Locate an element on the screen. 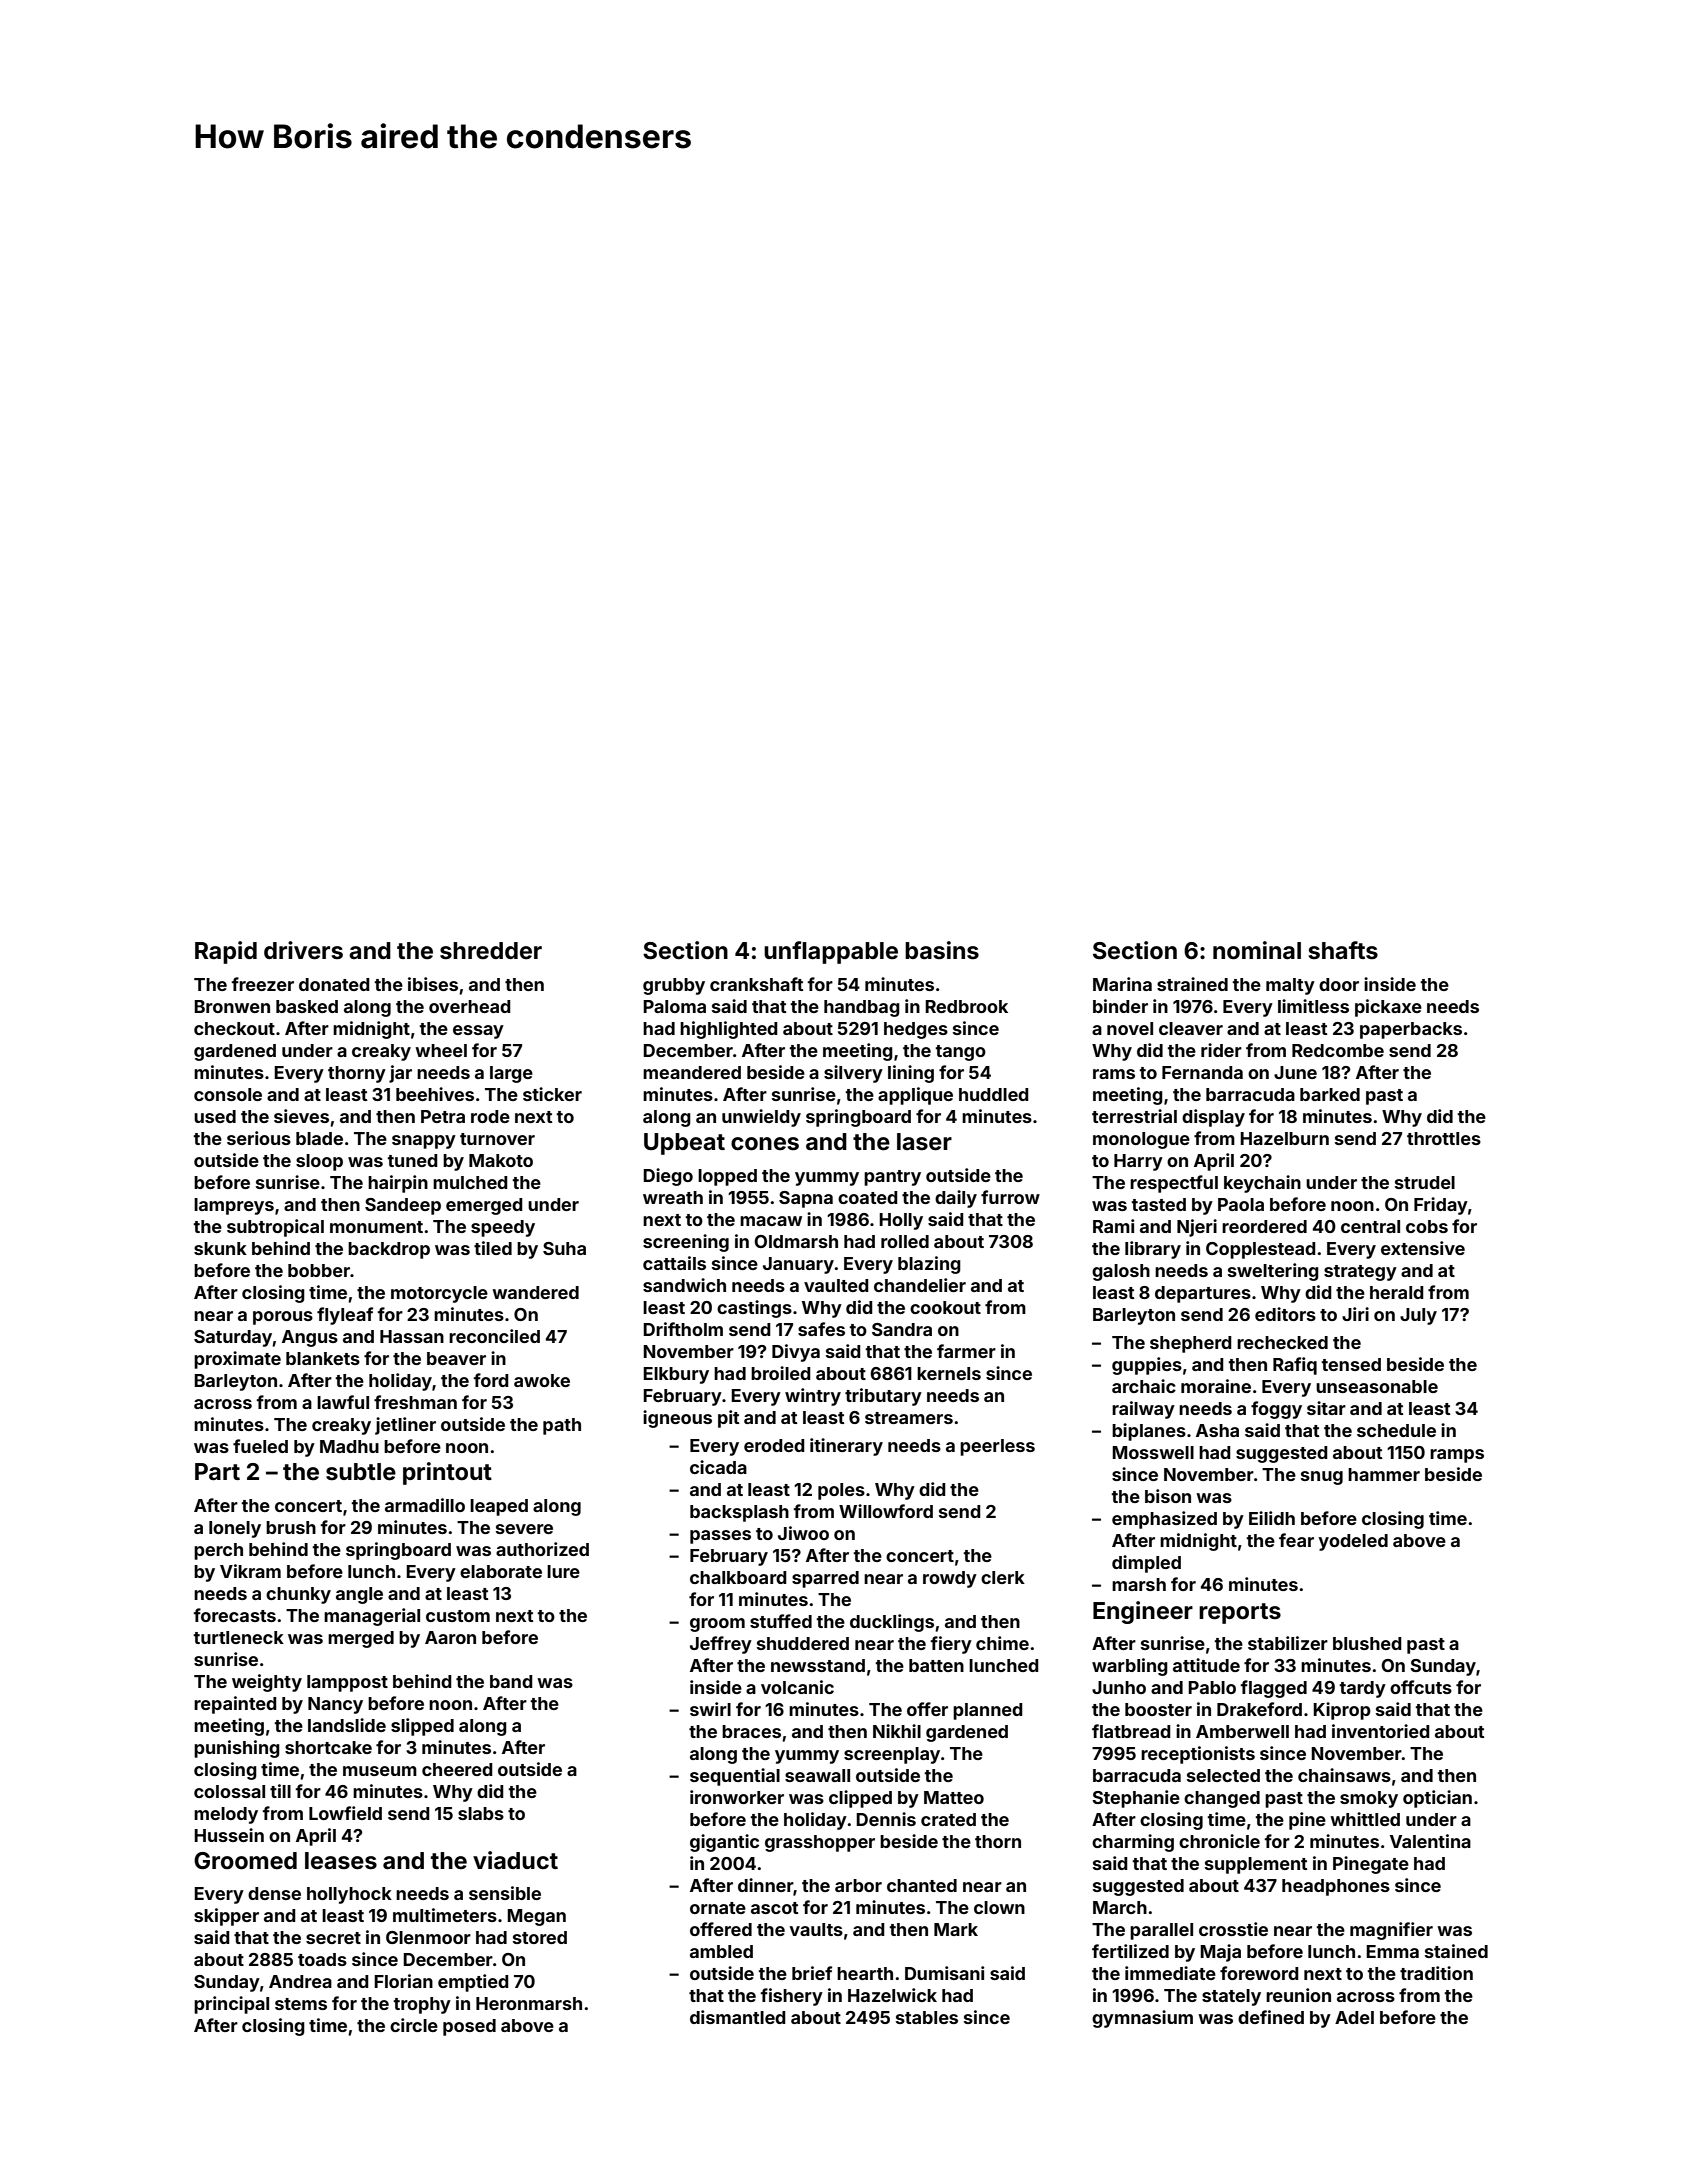  ibises is located at coordinates (433, 984).
